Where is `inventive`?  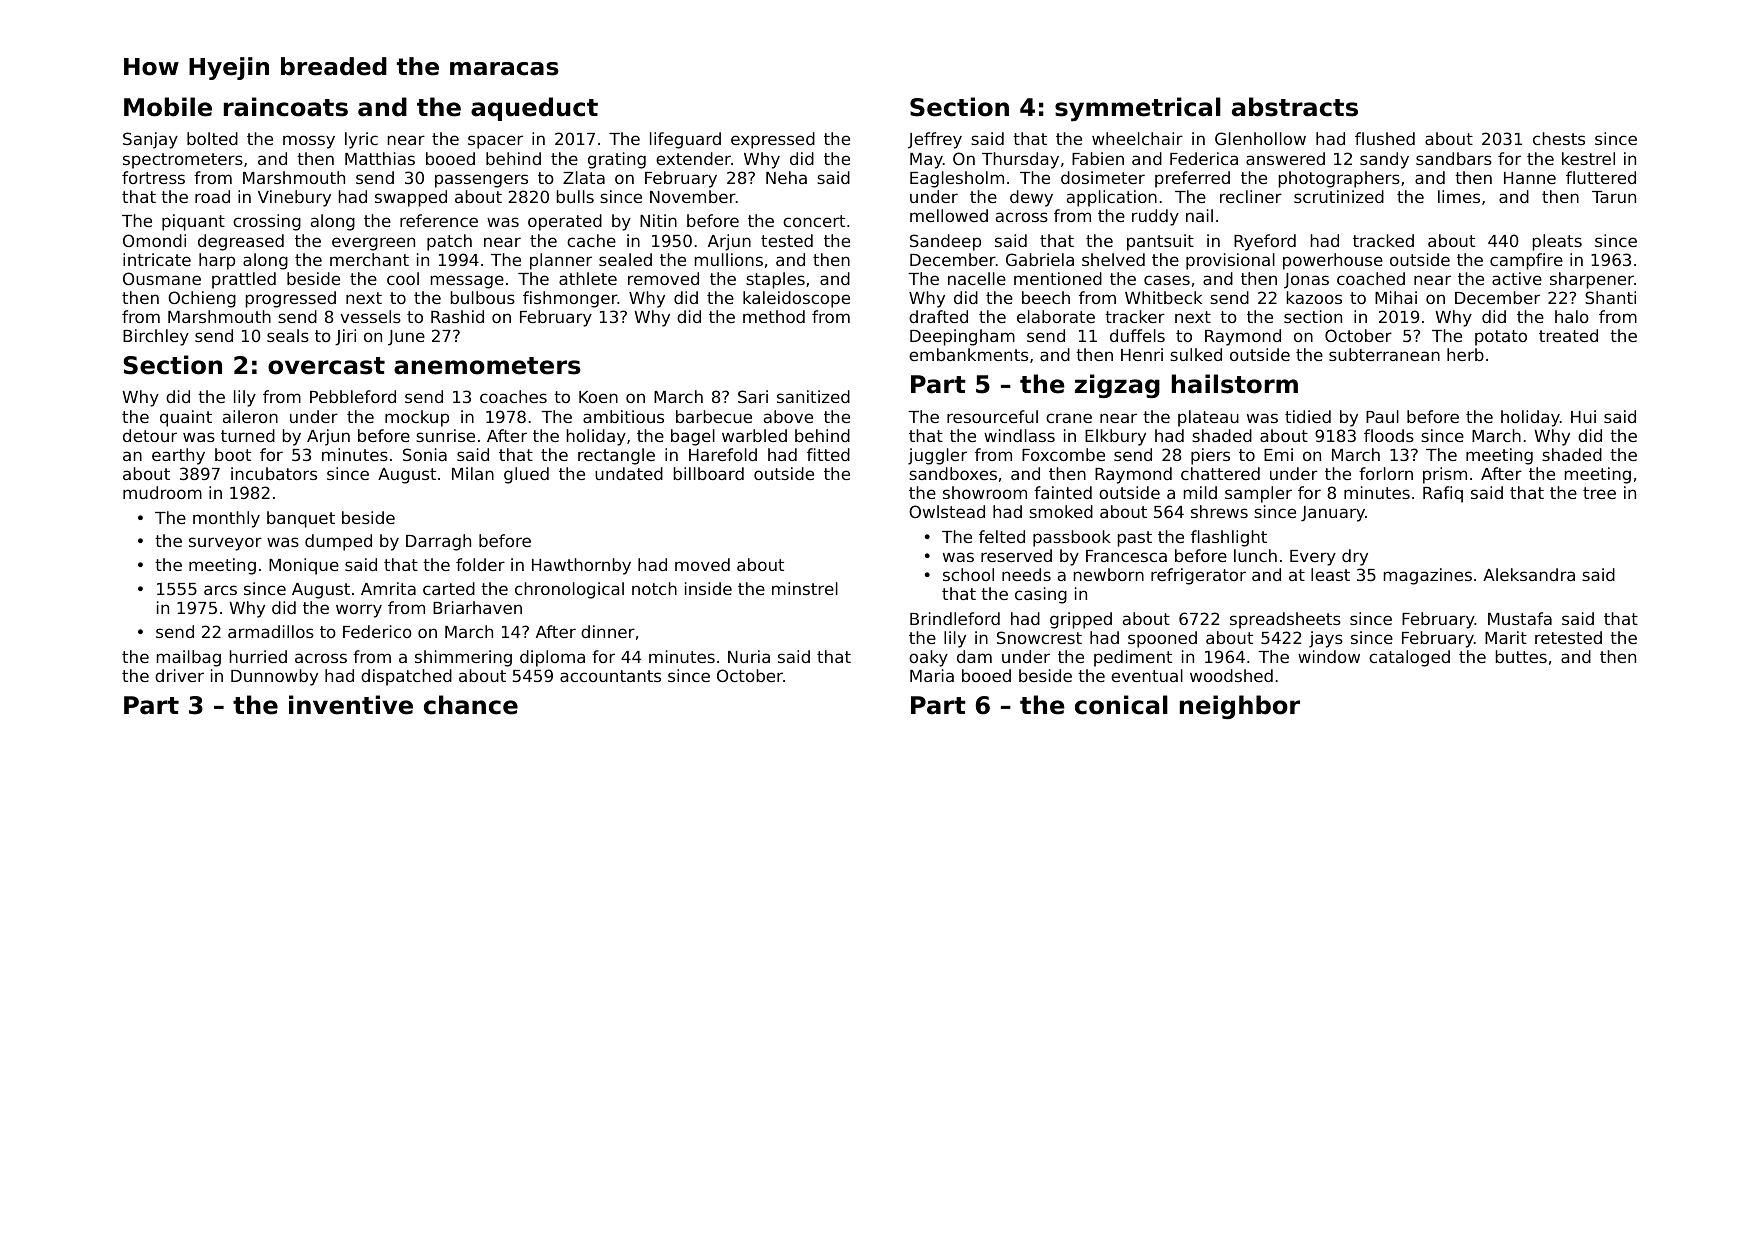
inventive is located at coordinates (351, 705).
